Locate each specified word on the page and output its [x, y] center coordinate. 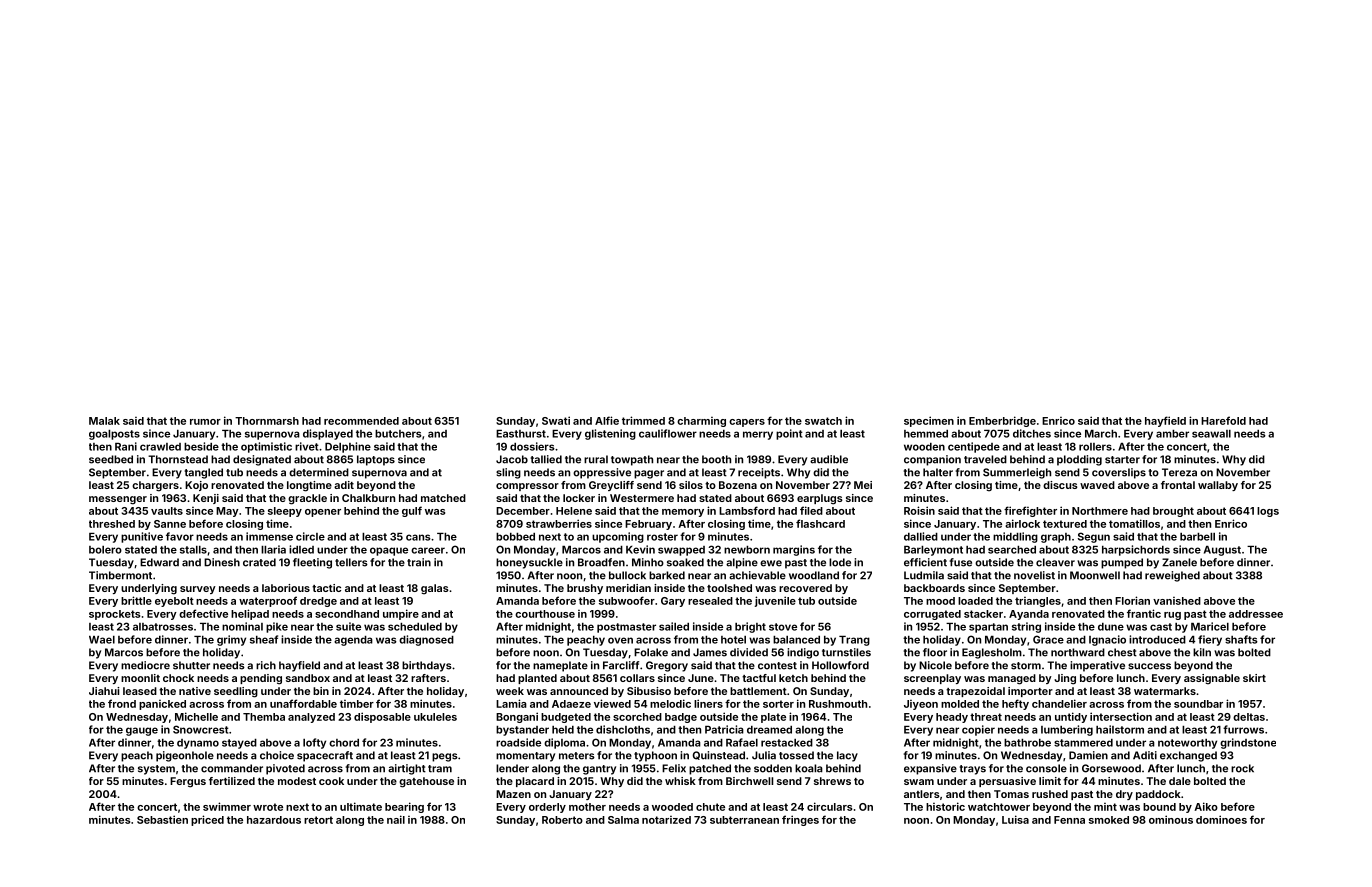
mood [940, 601]
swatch [823, 421]
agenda [353, 641]
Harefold [1223, 420]
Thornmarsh [267, 421]
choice [277, 755]
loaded [975, 601]
